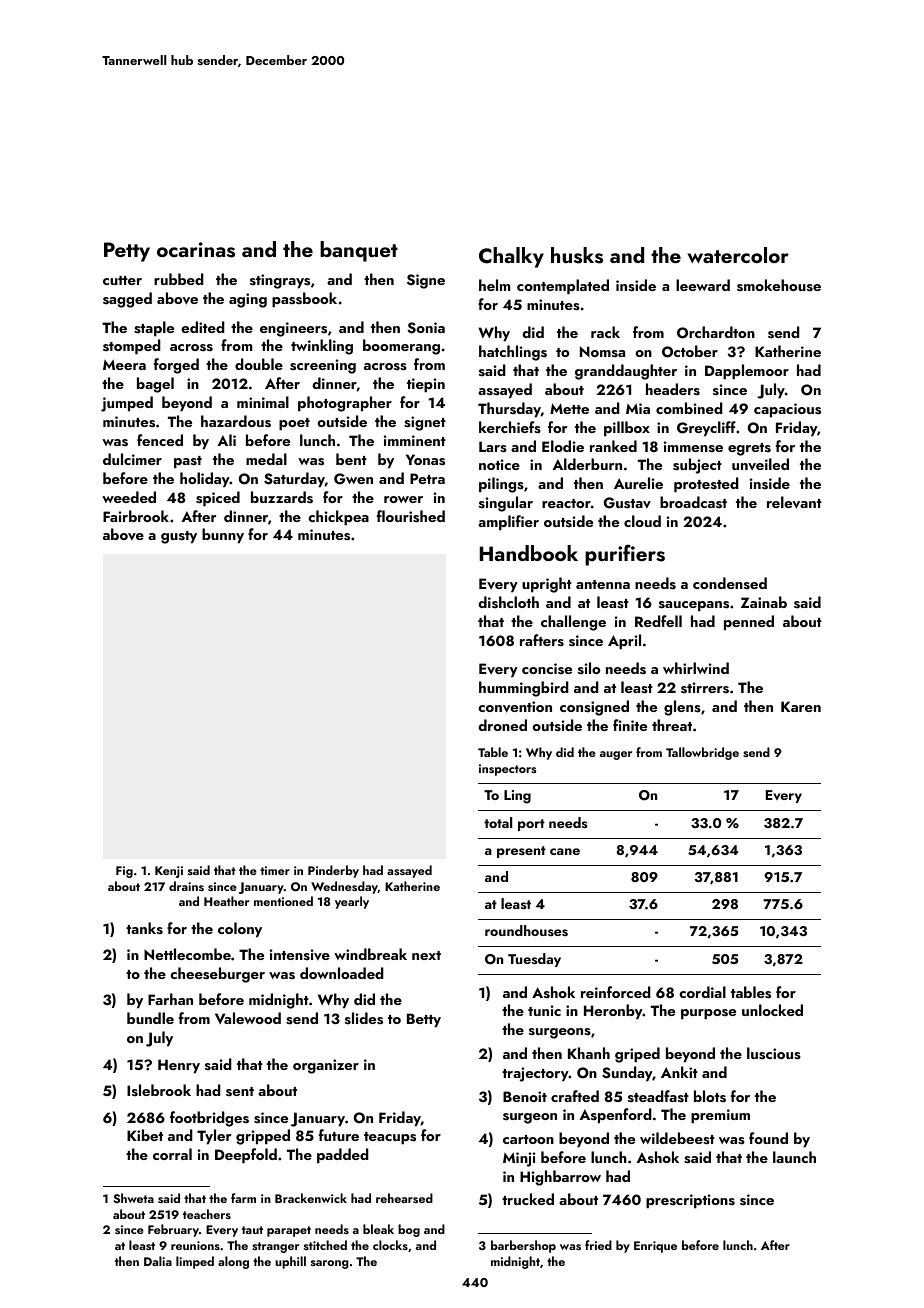 The image size is (924, 1308). I want to click on Betty, so click(424, 1020).
